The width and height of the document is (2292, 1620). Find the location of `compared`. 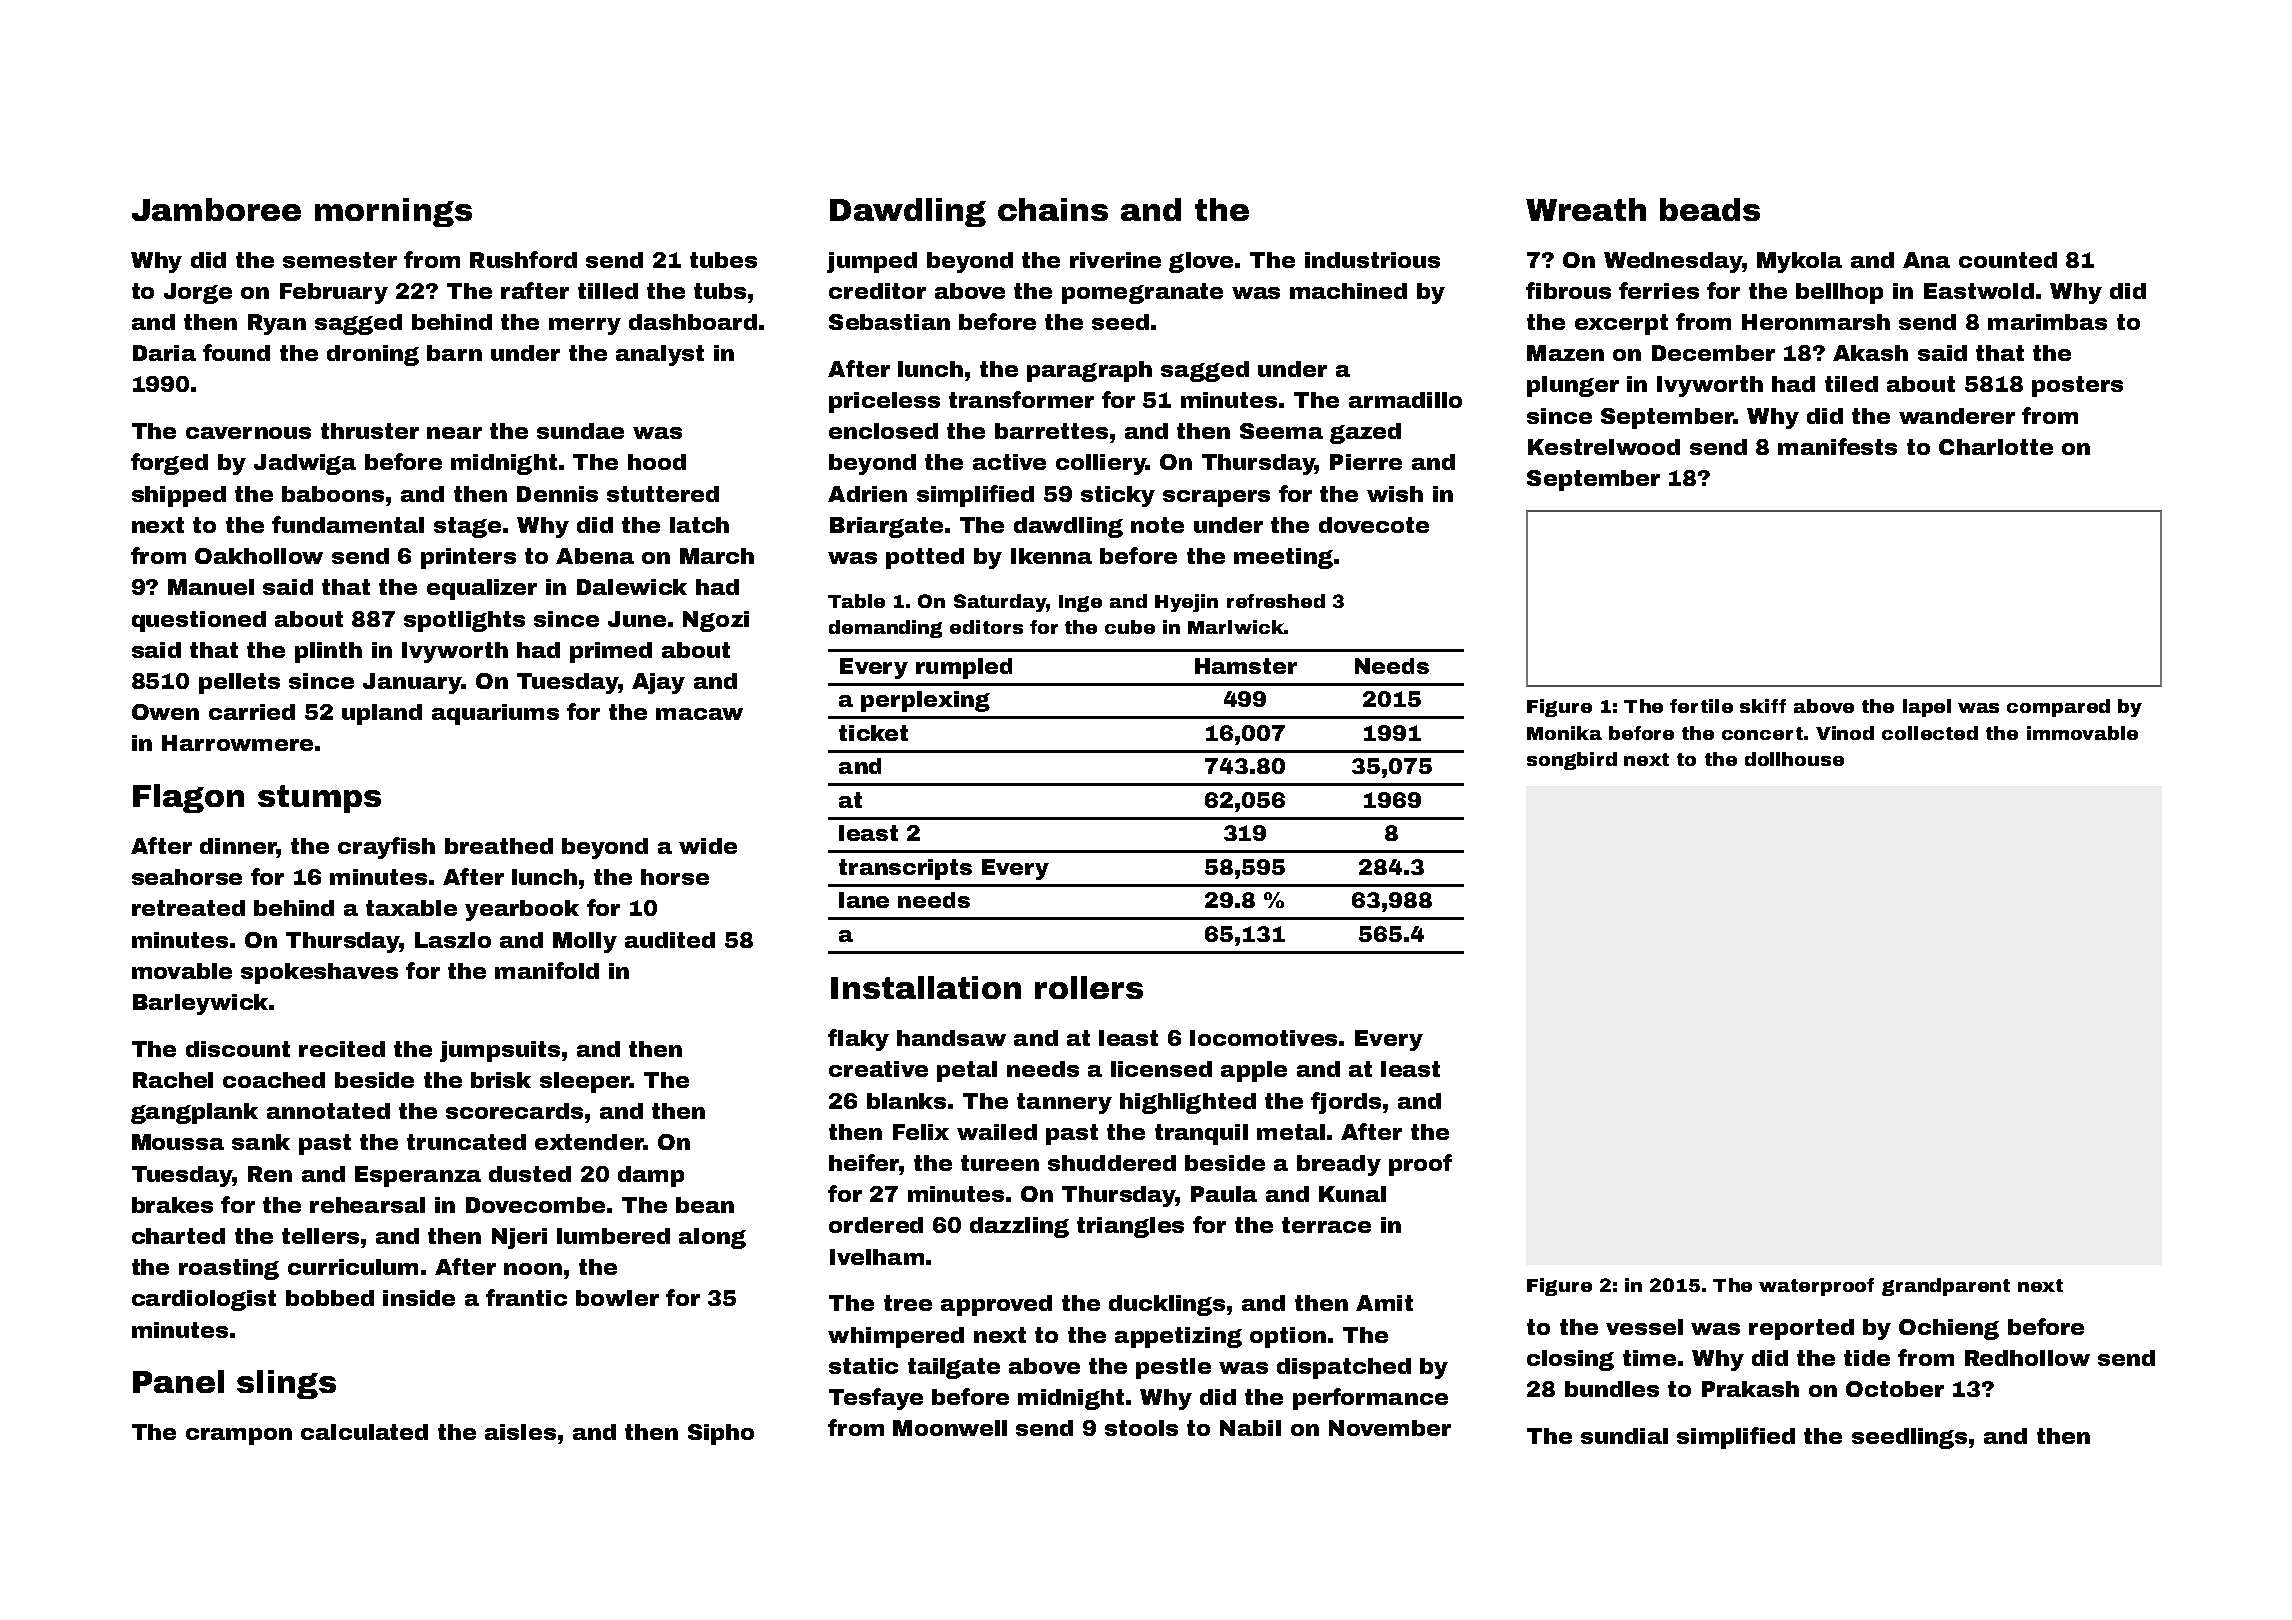

compared is located at coordinates (2058, 708).
